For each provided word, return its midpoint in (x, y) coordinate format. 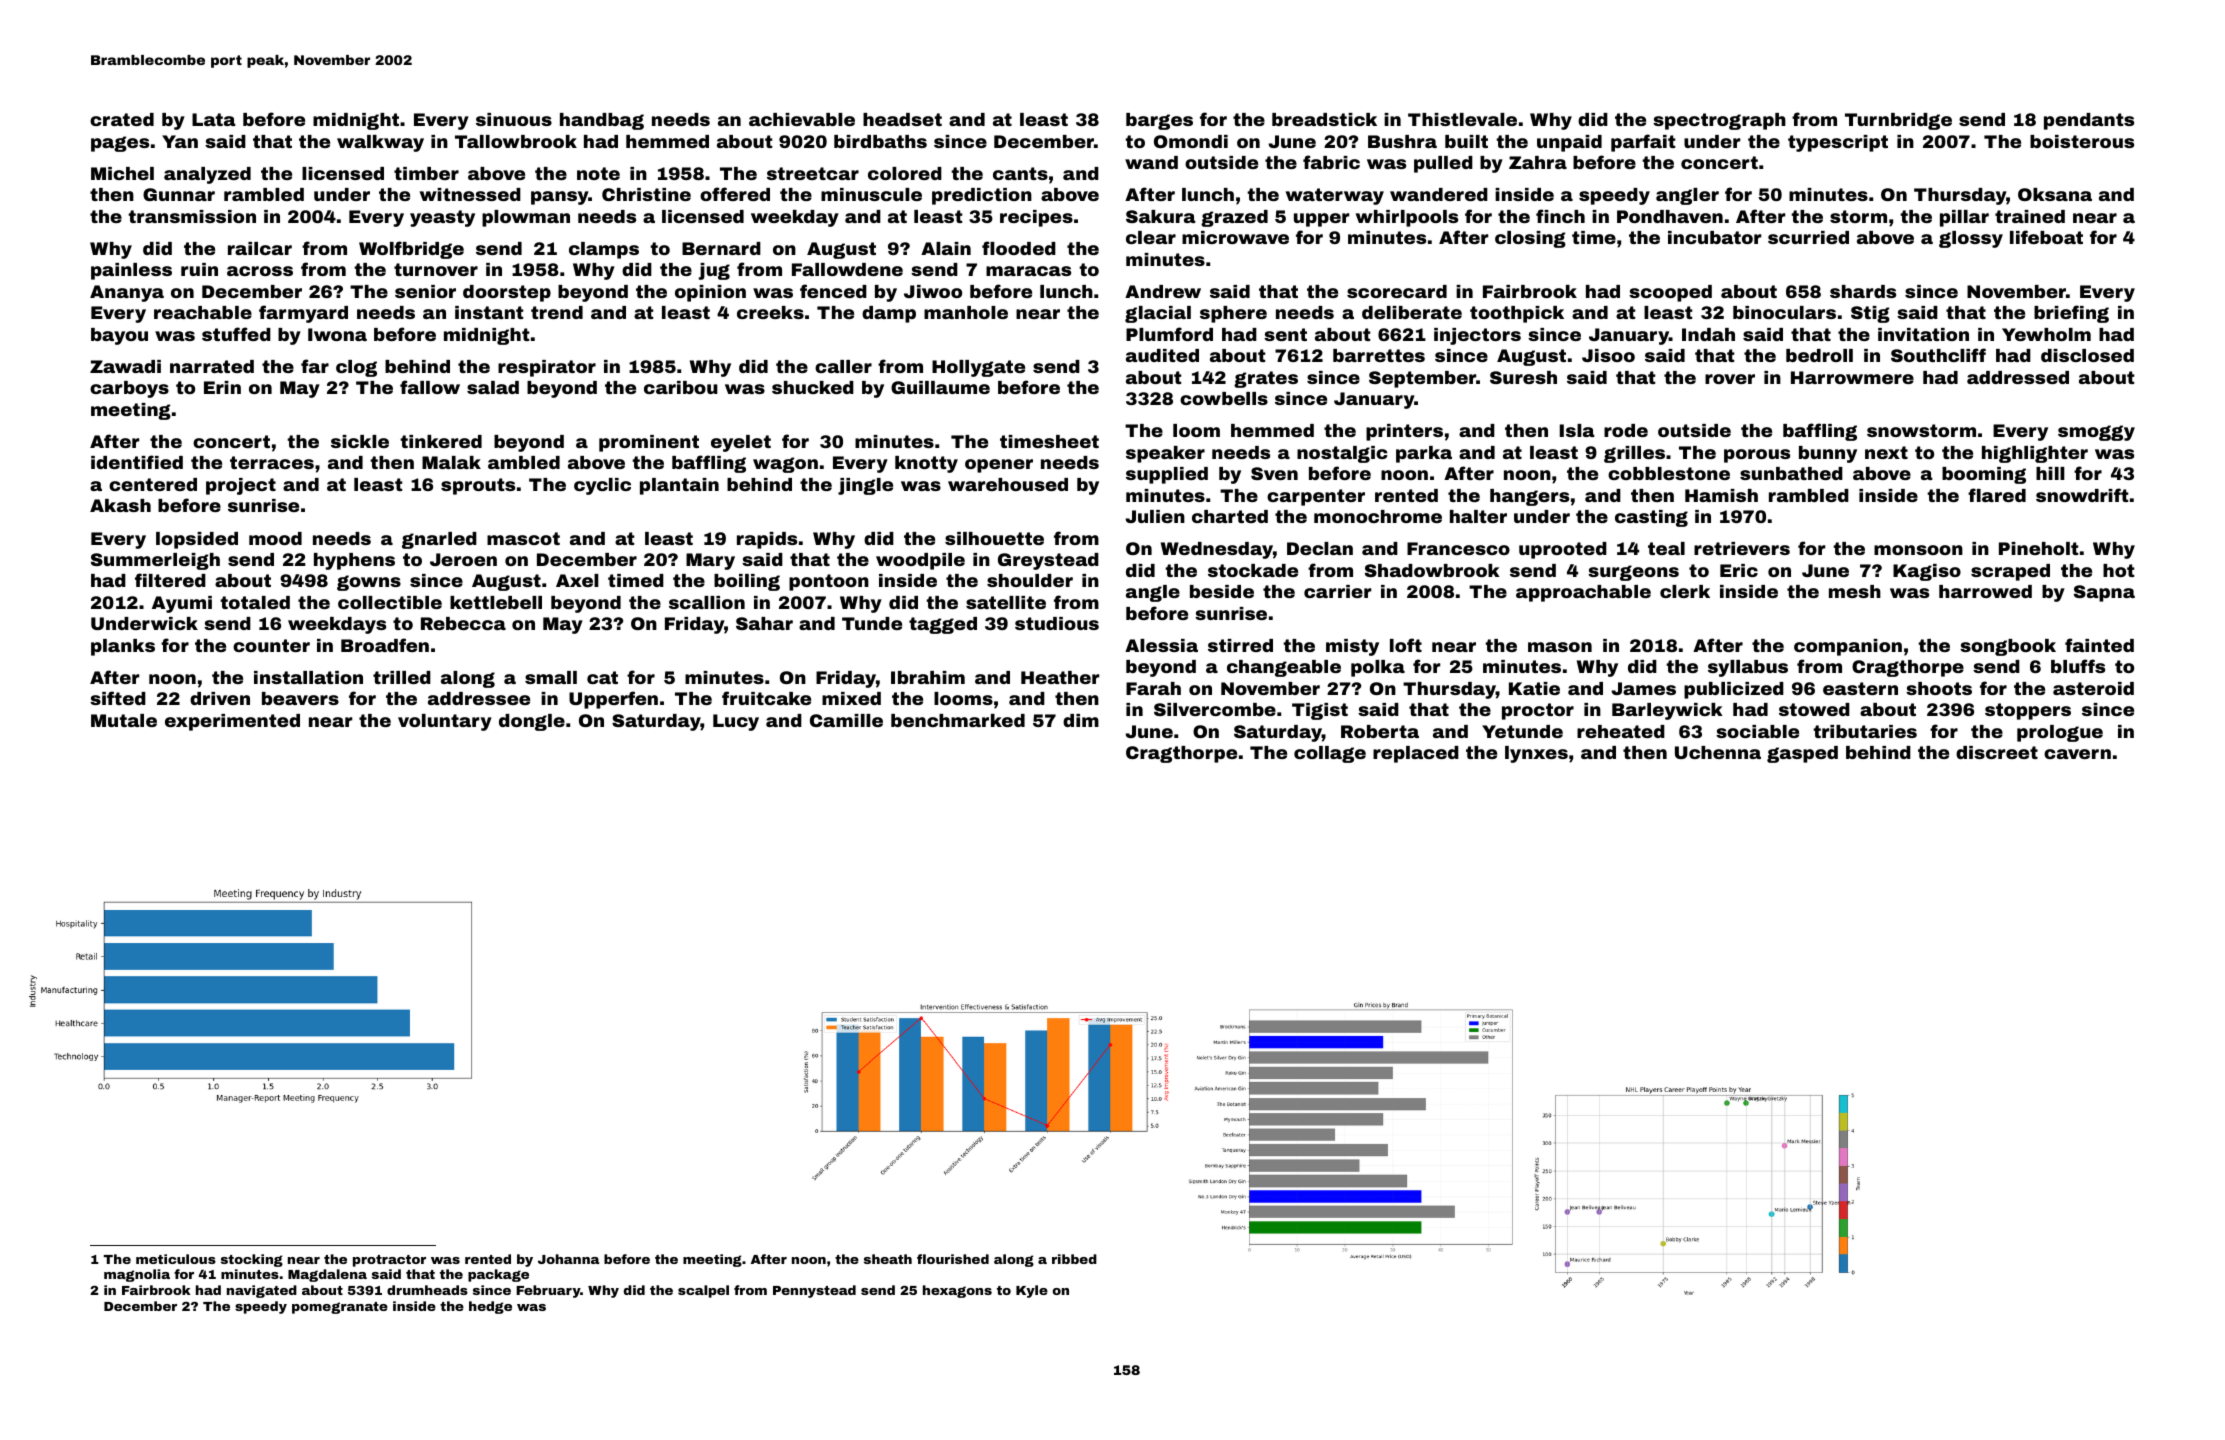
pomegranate (340, 1308)
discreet (1997, 752)
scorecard (1397, 291)
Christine (646, 194)
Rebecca (463, 623)
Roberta (1380, 731)
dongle (532, 722)
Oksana (2055, 194)
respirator (547, 368)
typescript (1838, 143)
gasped (1802, 754)
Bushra (1402, 141)
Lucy (736, 722)
